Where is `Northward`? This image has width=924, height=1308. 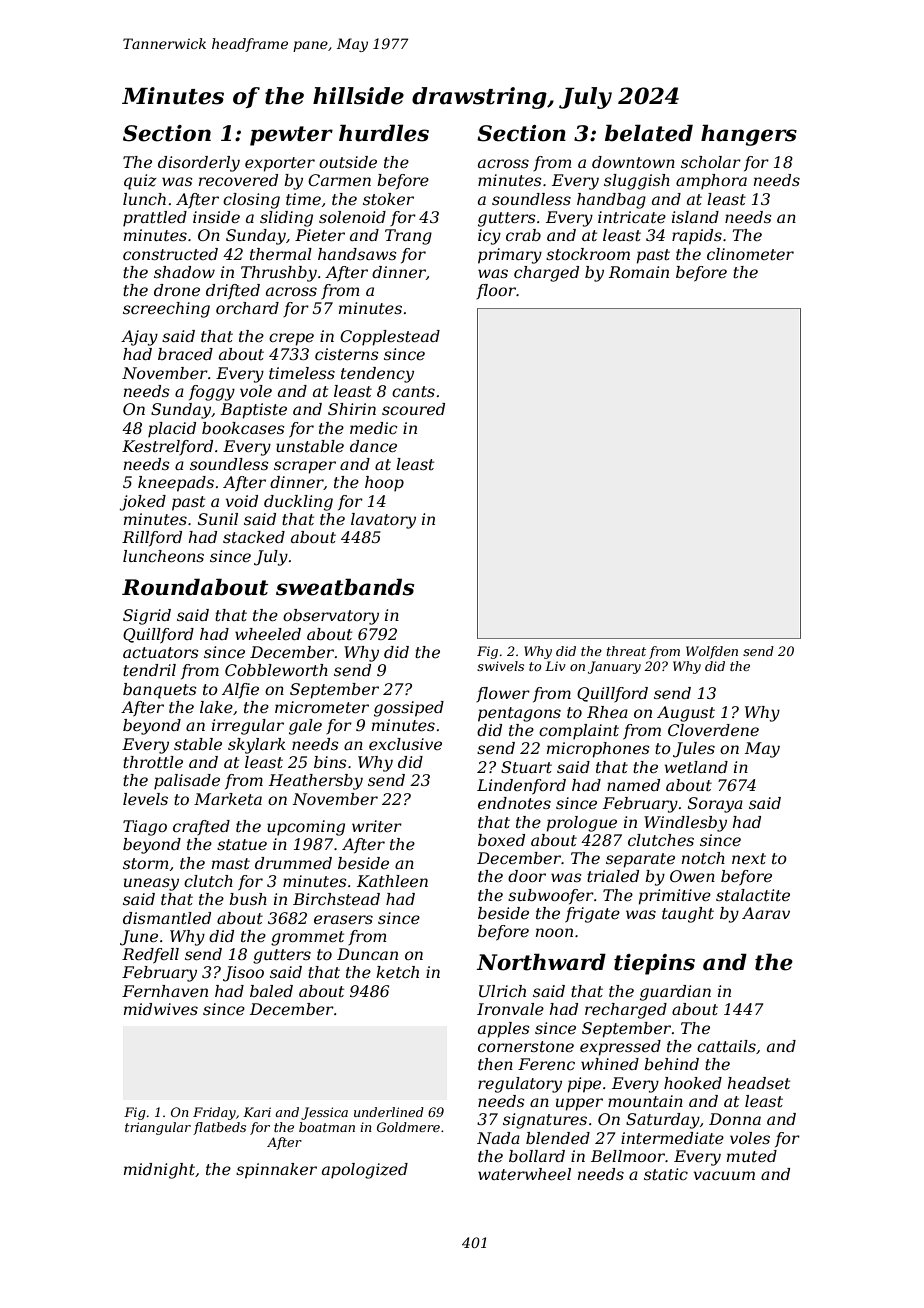
Northward is located at coordinates (541, 962).
